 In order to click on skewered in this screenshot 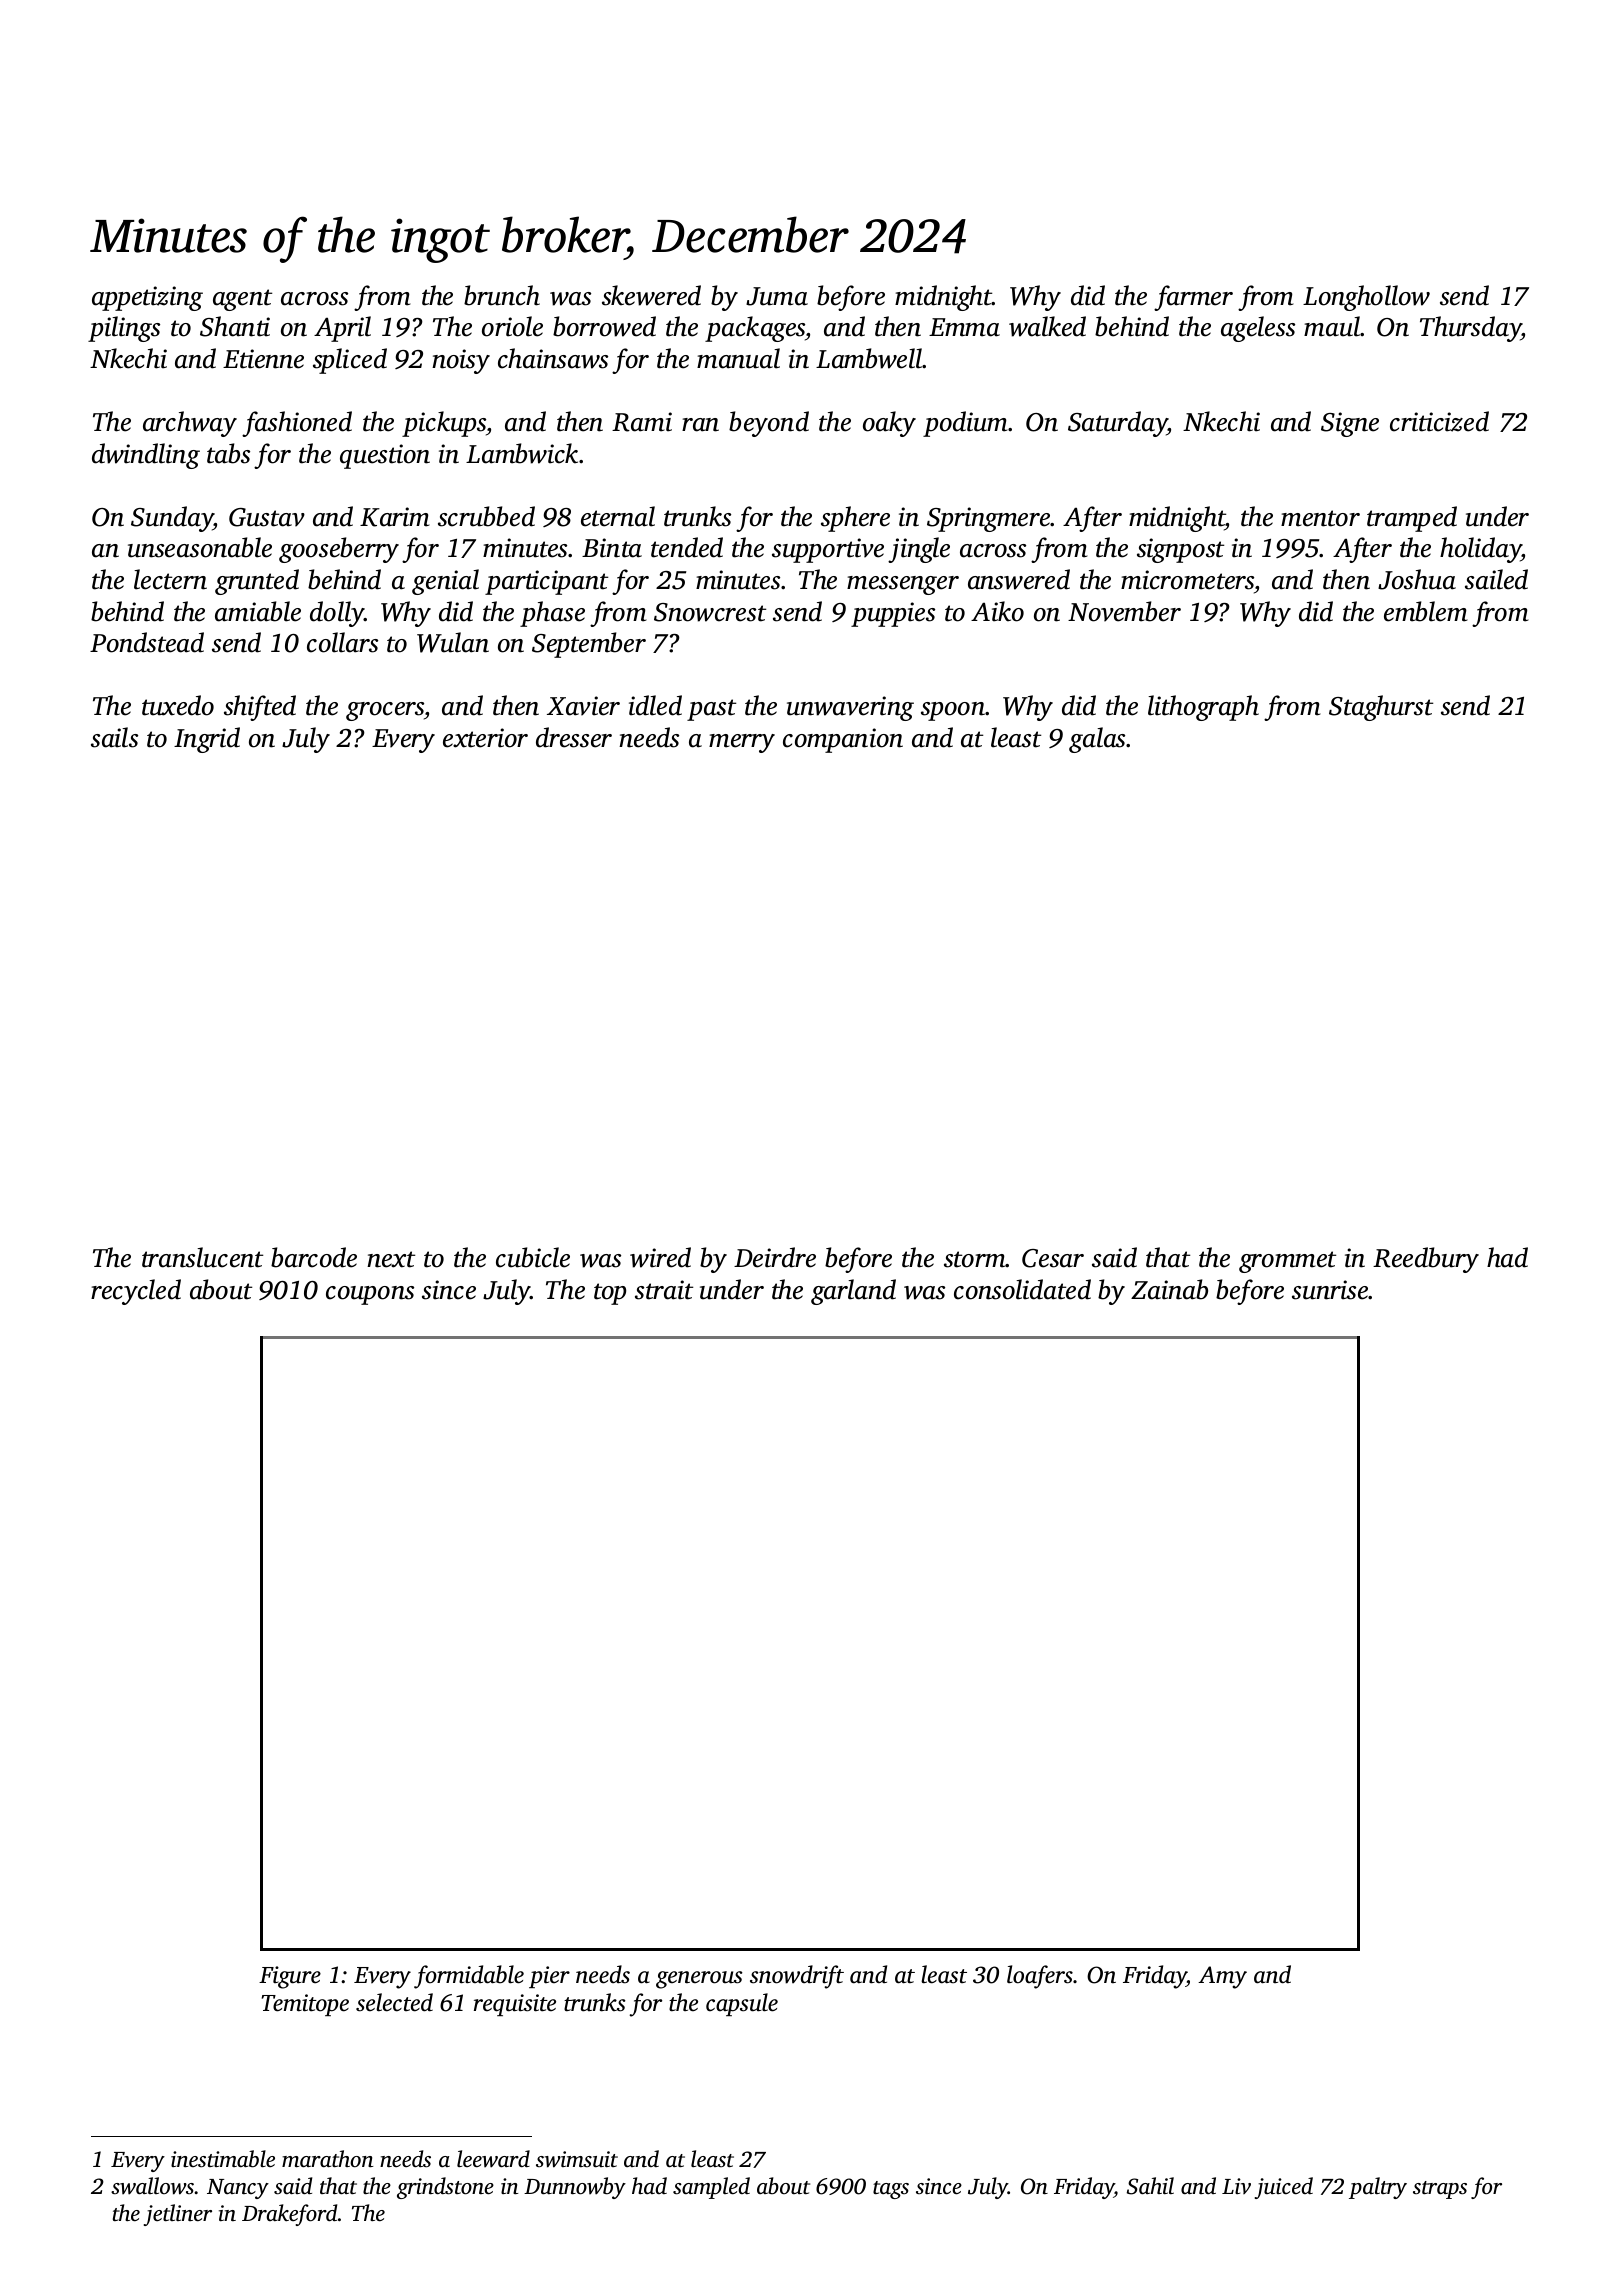, I will do `click(651, 295)`.
